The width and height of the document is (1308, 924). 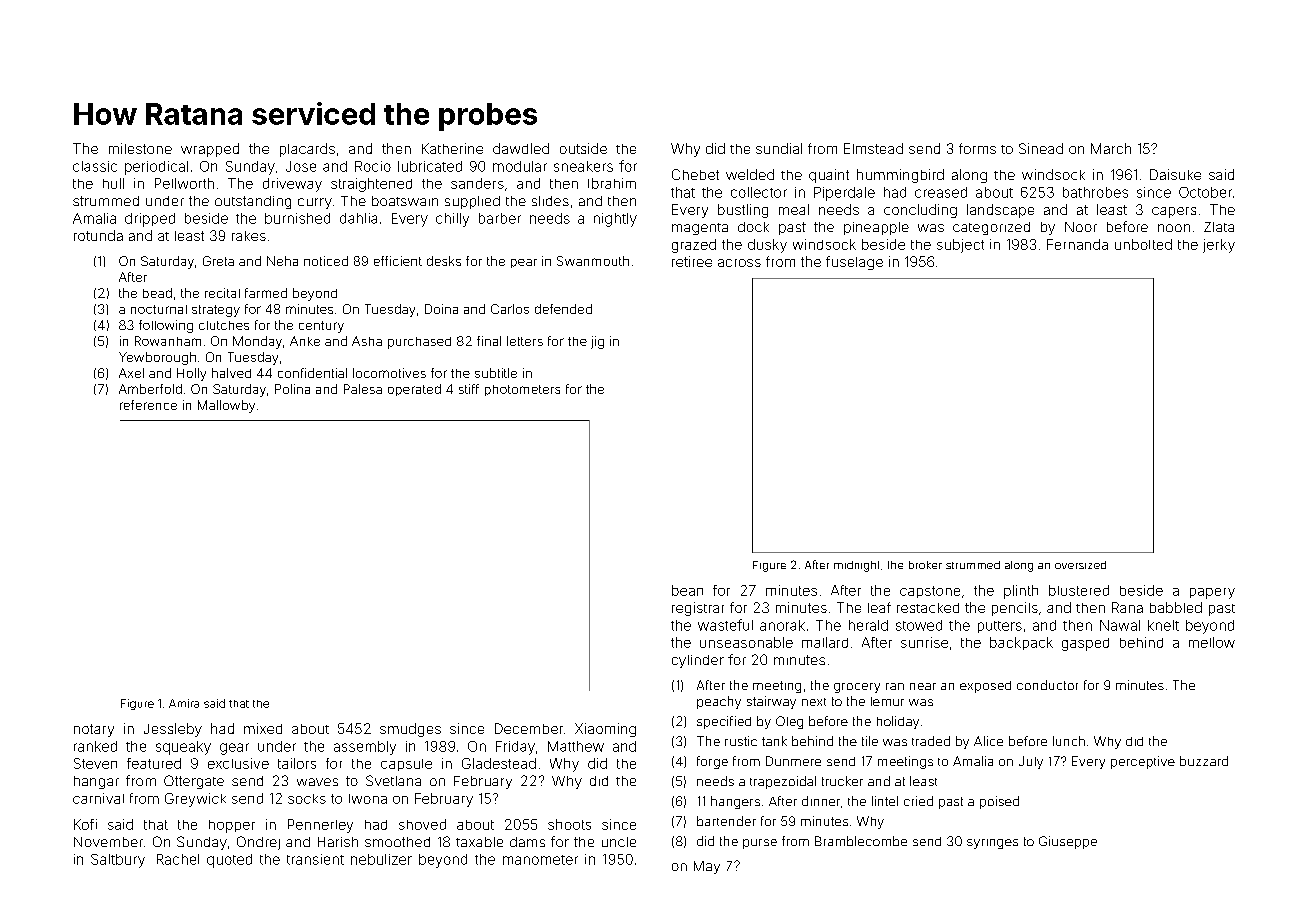 What do you see at coordinates (779, 148) in the document?
I see `sundial` at bounding box center [779, 148].
